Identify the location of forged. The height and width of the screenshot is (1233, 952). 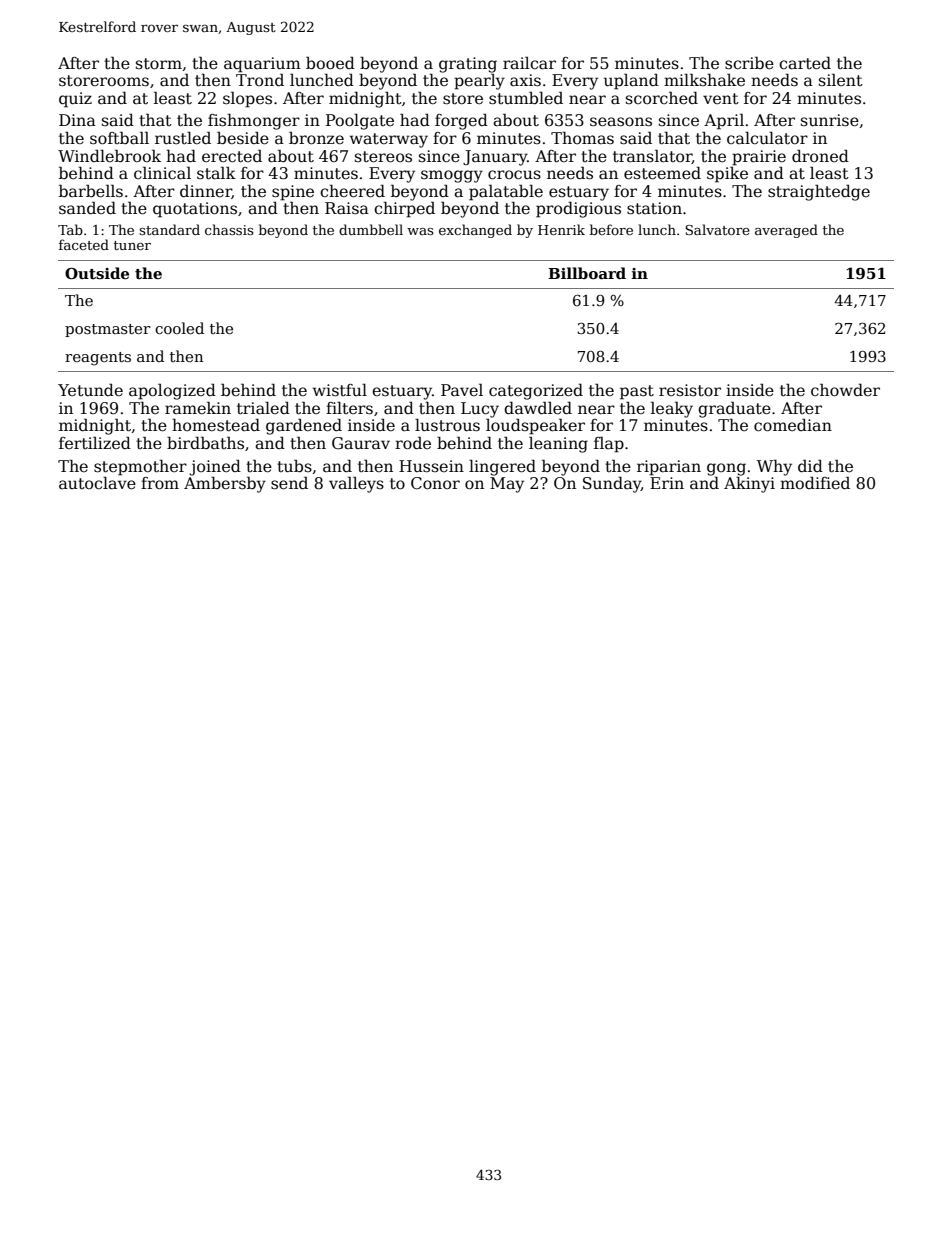
(461, 121).
